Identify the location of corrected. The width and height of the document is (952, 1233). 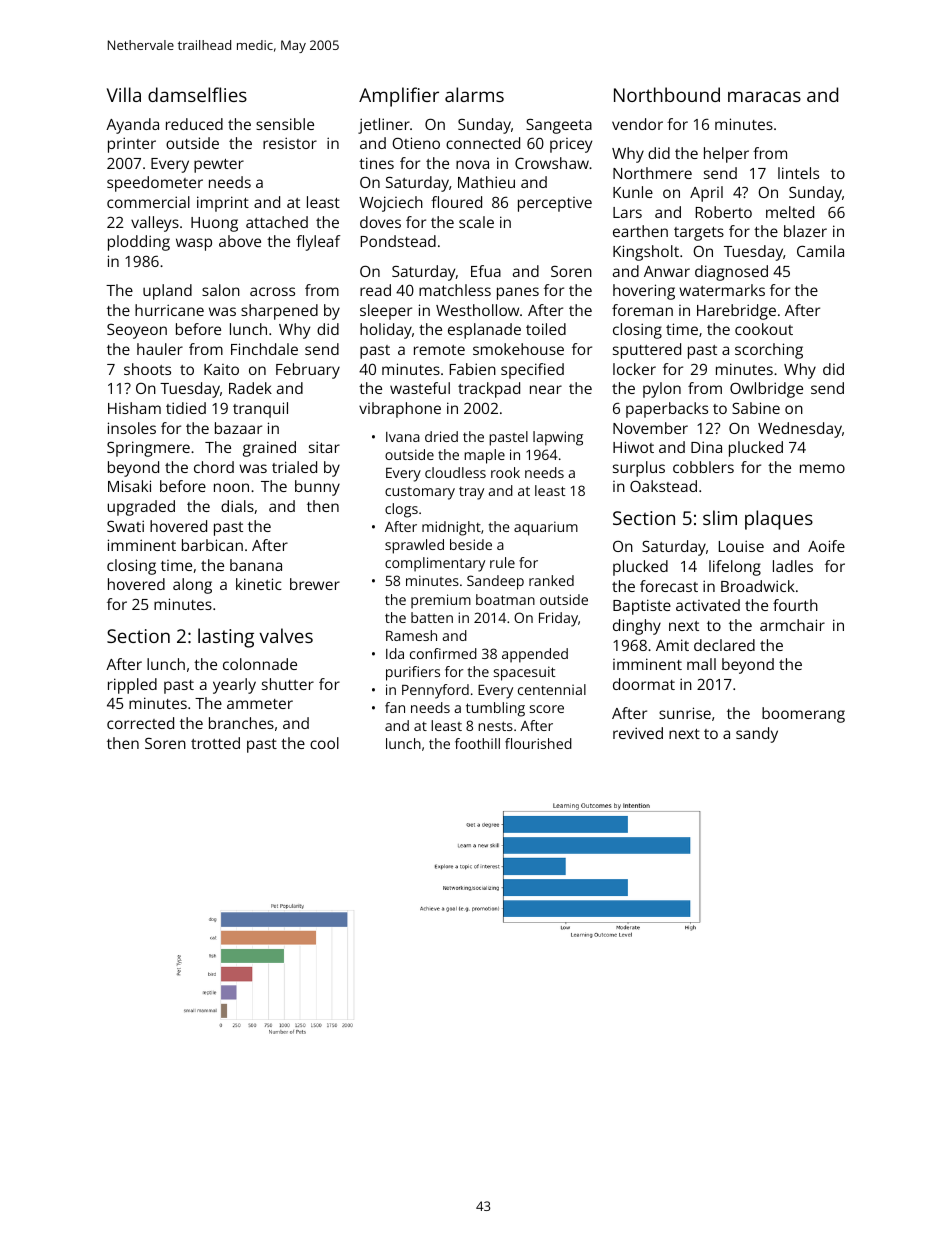
(140, 723).
